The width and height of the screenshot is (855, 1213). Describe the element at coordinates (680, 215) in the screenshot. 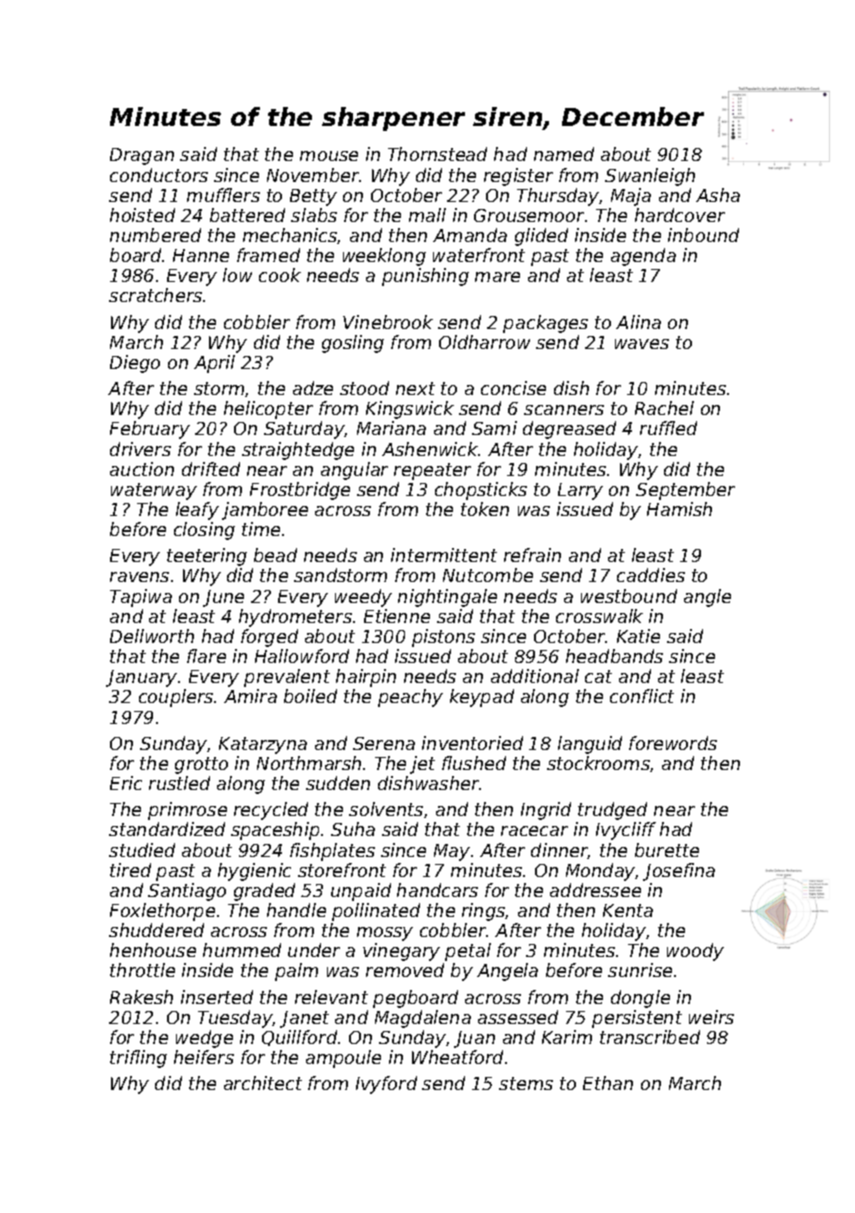

I see `hardcover` at that location.
